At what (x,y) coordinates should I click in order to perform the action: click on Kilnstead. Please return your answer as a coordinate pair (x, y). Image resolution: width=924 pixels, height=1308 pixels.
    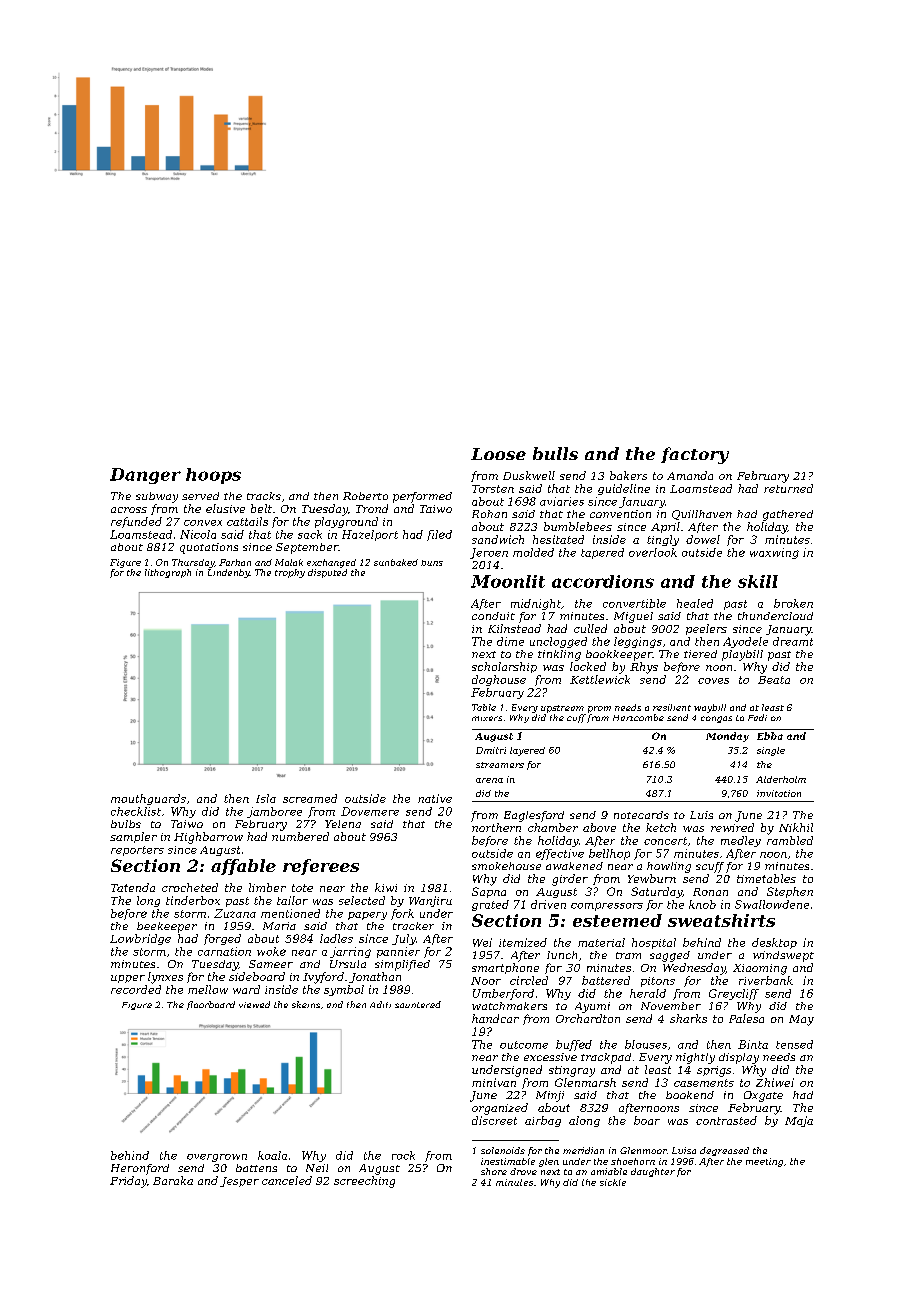
    Looking at the image, I should click on (514, 628).
